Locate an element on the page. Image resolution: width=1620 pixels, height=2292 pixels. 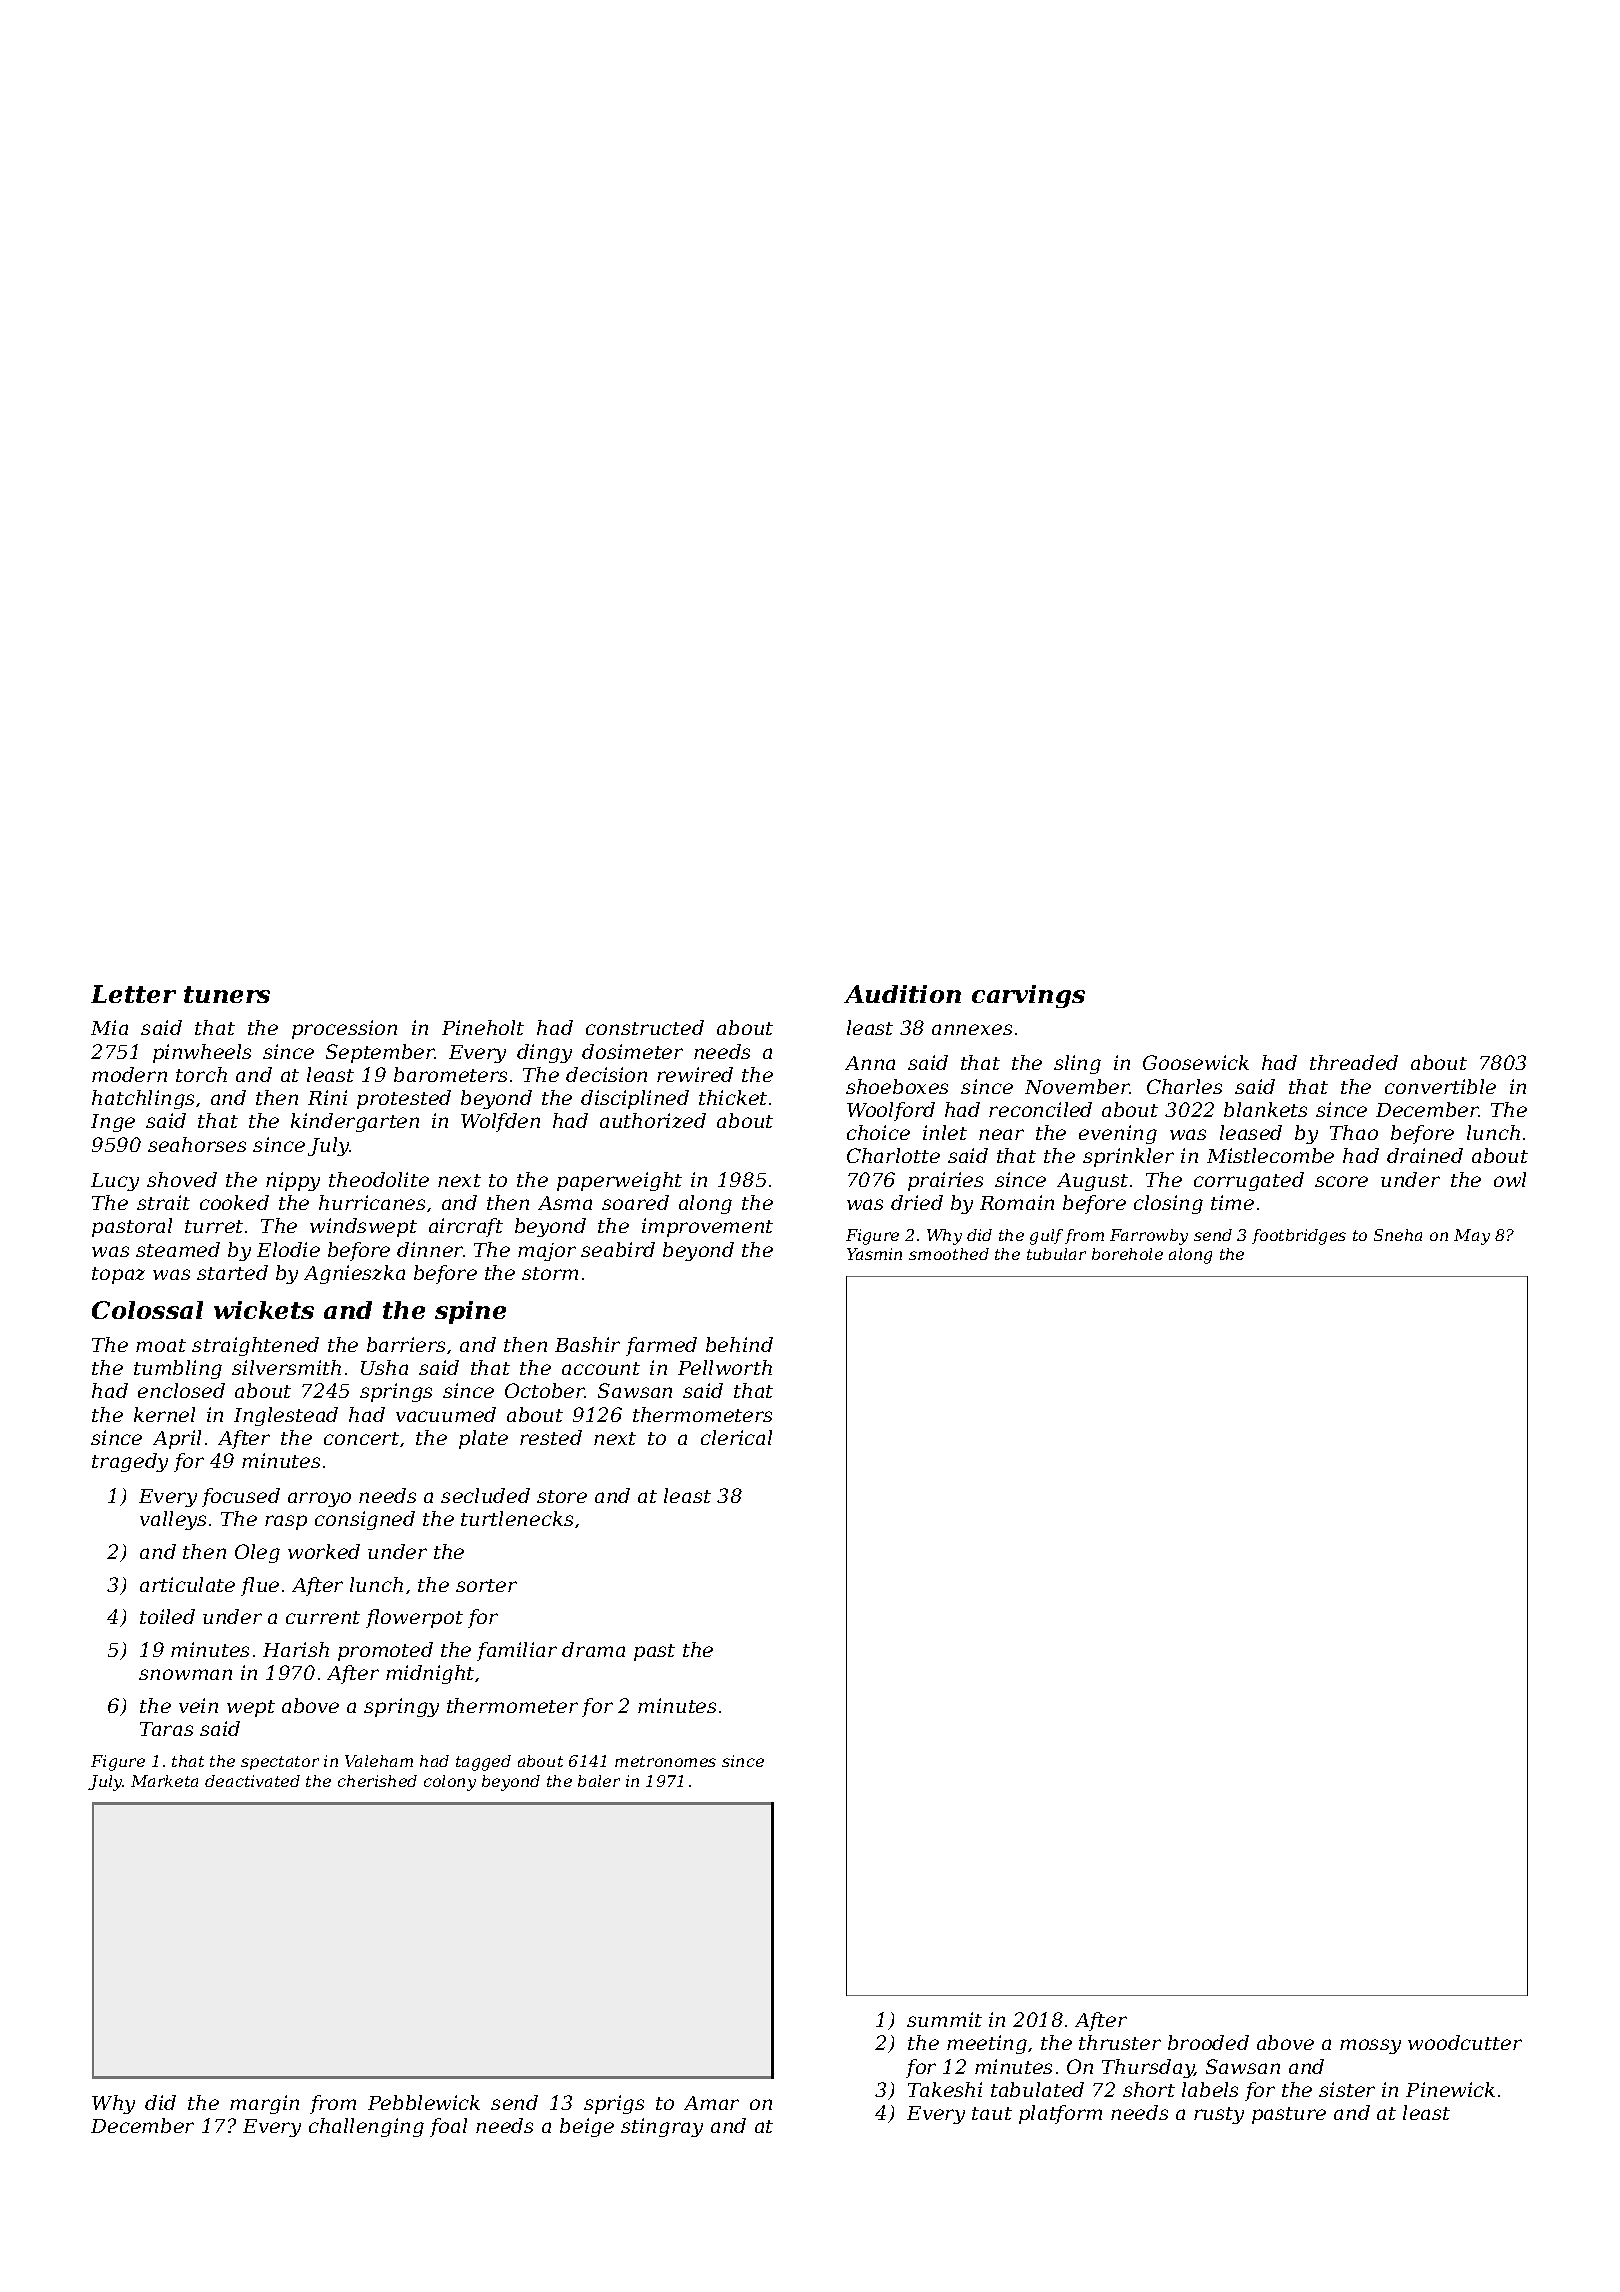
sorter is located at coordinates (486, 1585).
